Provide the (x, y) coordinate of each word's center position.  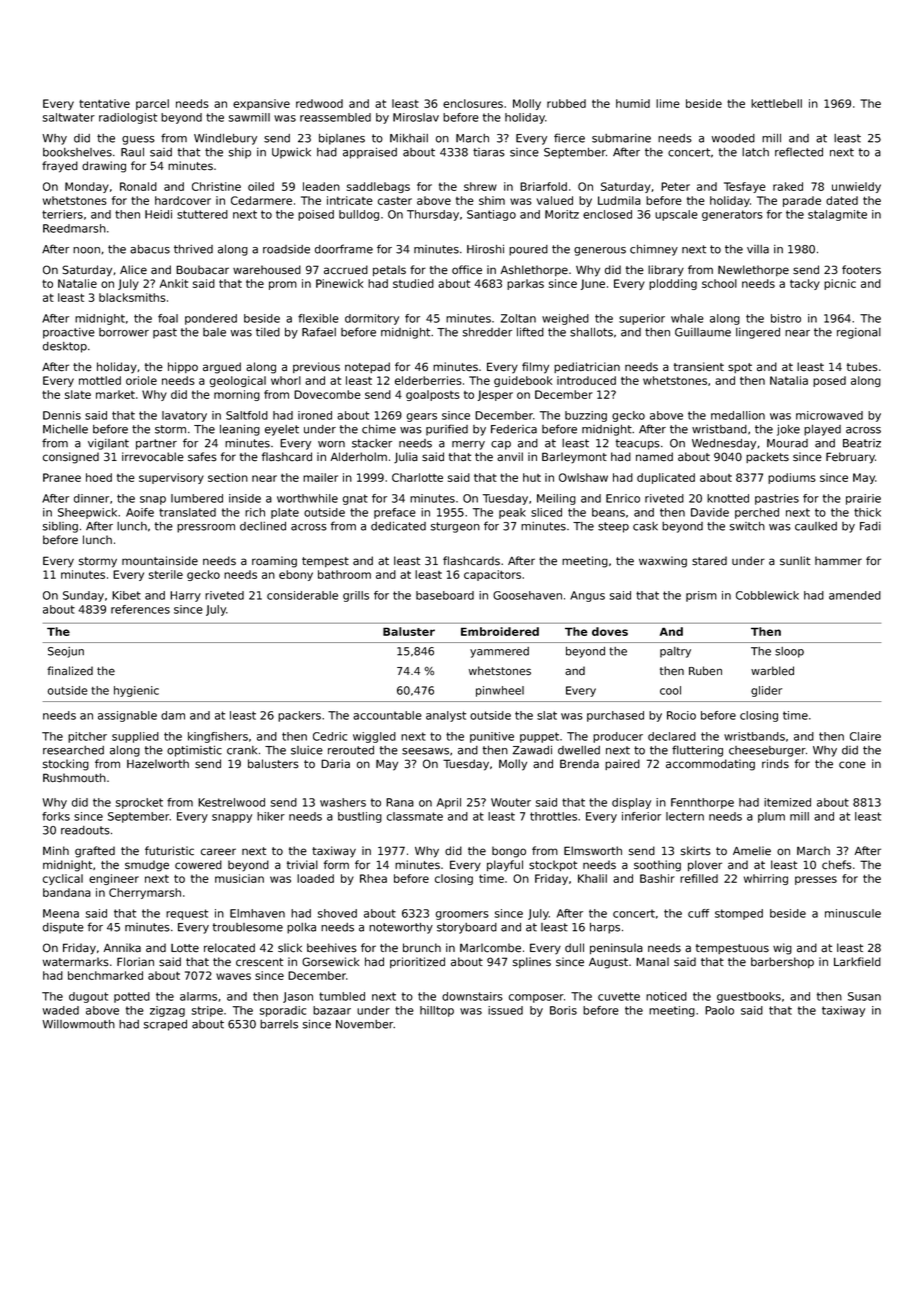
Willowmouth (78, 1024)
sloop (789, 652)
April (449, 803)
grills (356, 596)
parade (802, 201)
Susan (864, 996)
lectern (685, 816)
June (593, 284)
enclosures (473, 103)
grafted (95, 852)
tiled (268, 332)
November (365, 1024)
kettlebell (776, 103)
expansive (261, 104)
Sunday (83, 596)
